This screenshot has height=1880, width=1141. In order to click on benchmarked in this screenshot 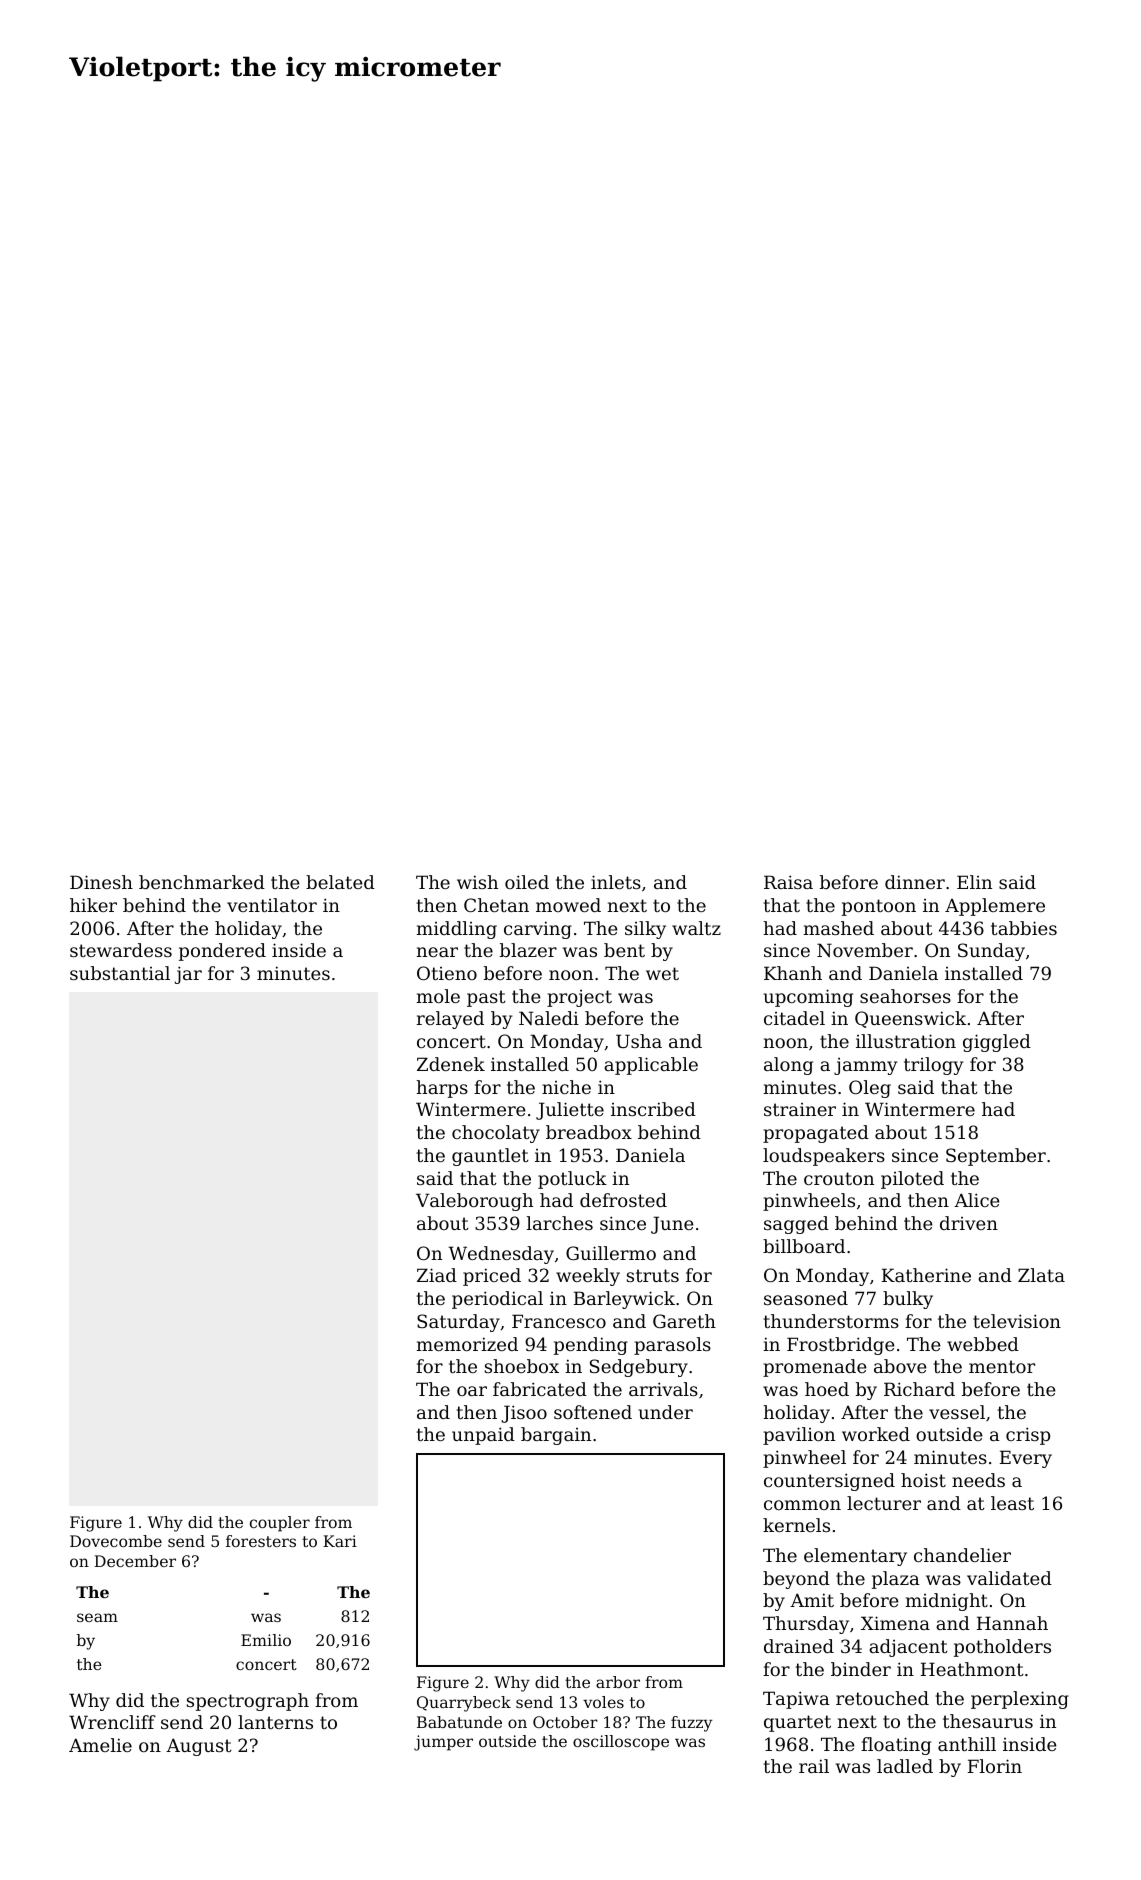, I will do `click(202, 882)`.
